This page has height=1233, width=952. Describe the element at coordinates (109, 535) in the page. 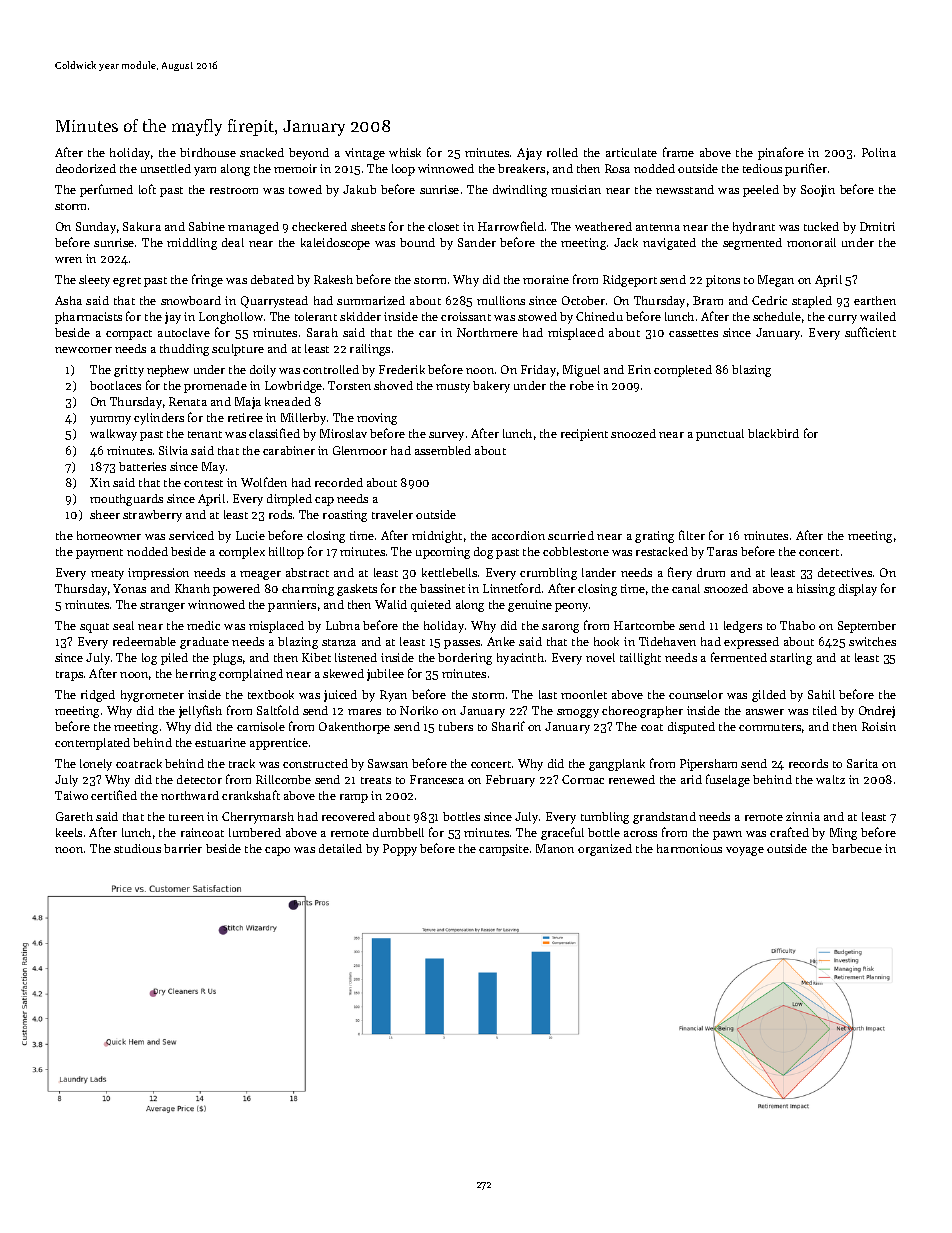

I see `homeowner` at that location.
